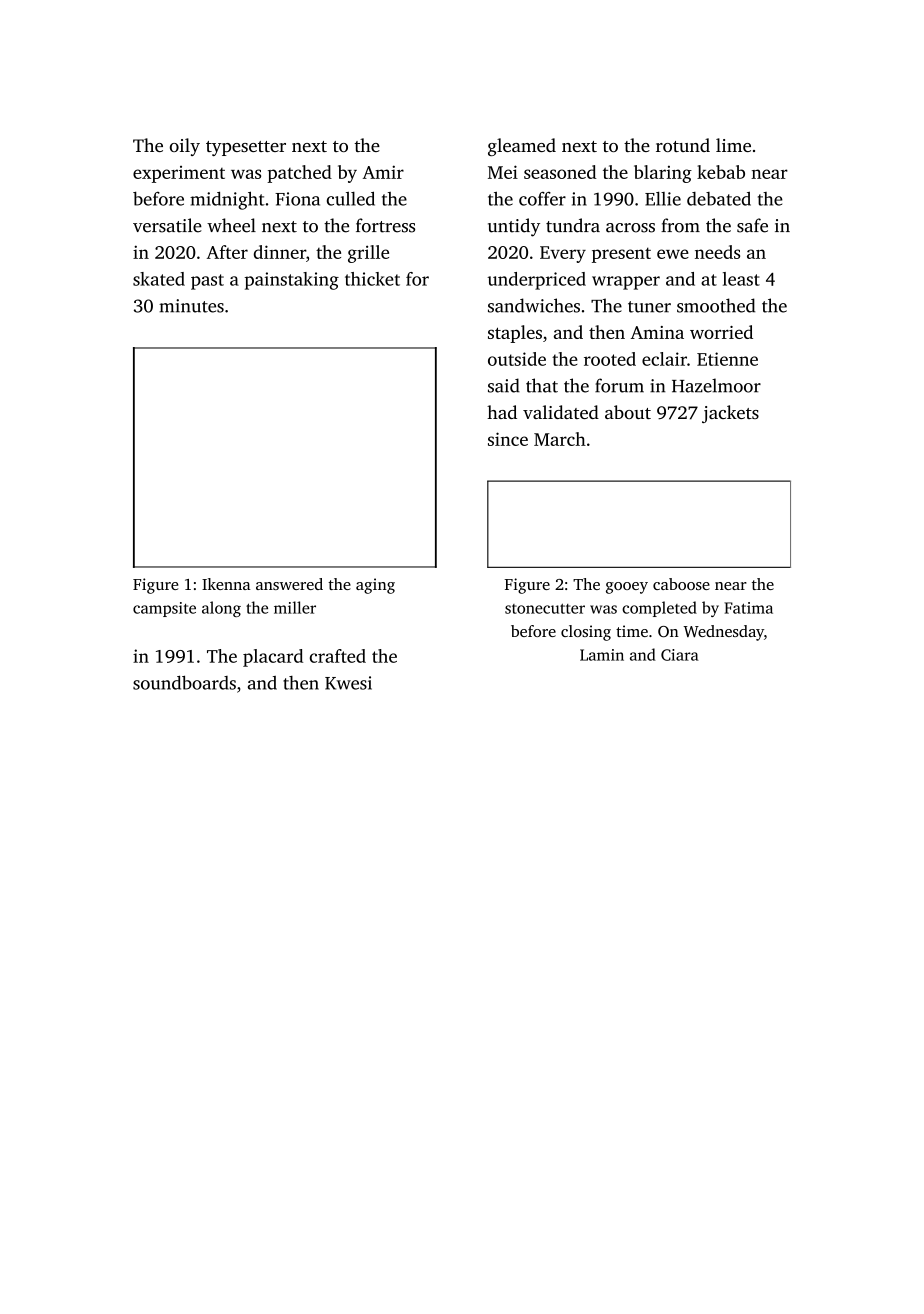 Image resolution: width=924 pixels, height=1314 pixels. Describe the element at coordinates (508, 439) in the screenshot. I see `since` at that location.
